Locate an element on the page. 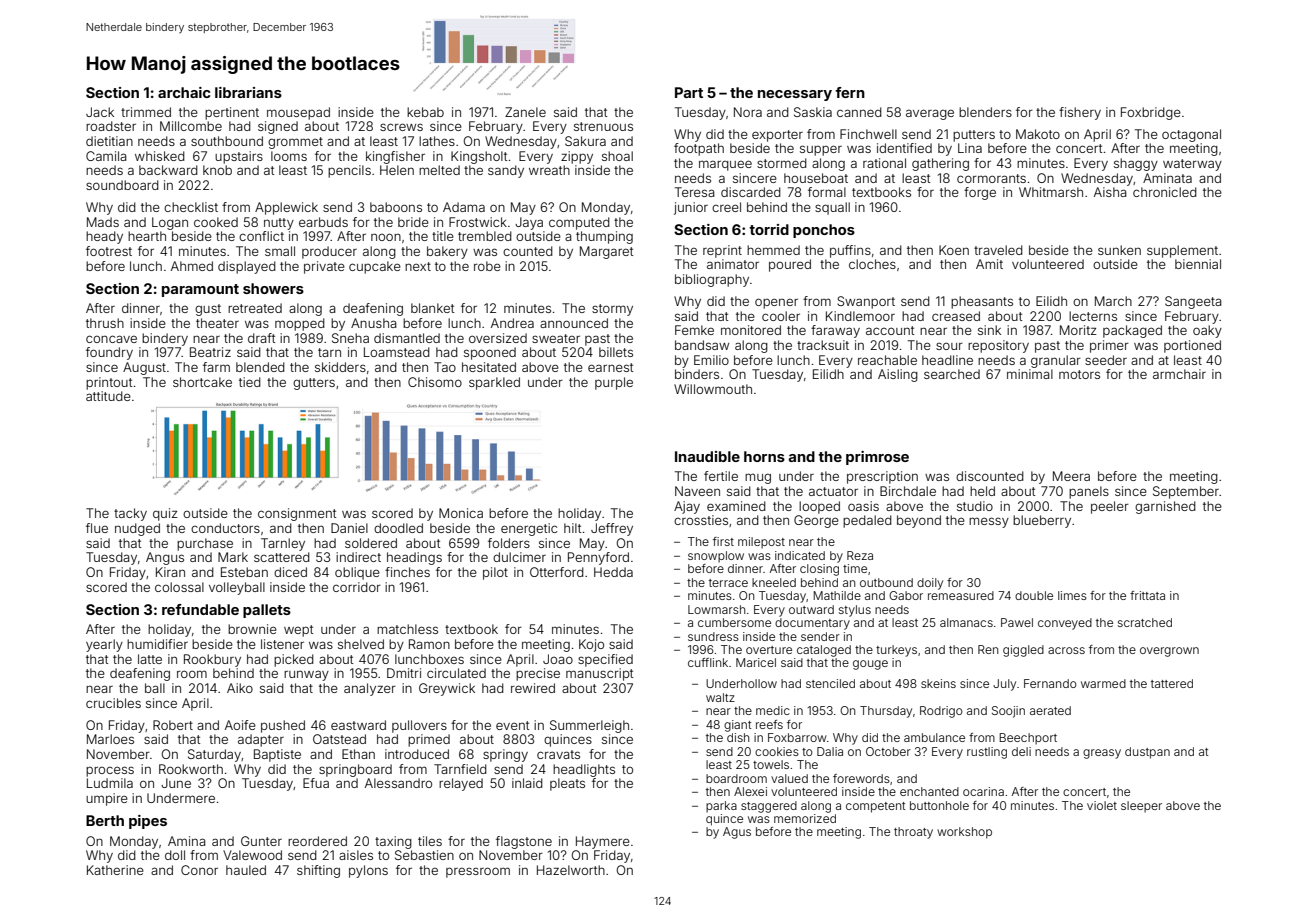 This document has width=1308, height=924. Chisomo is located at coordinates (435, 382).
